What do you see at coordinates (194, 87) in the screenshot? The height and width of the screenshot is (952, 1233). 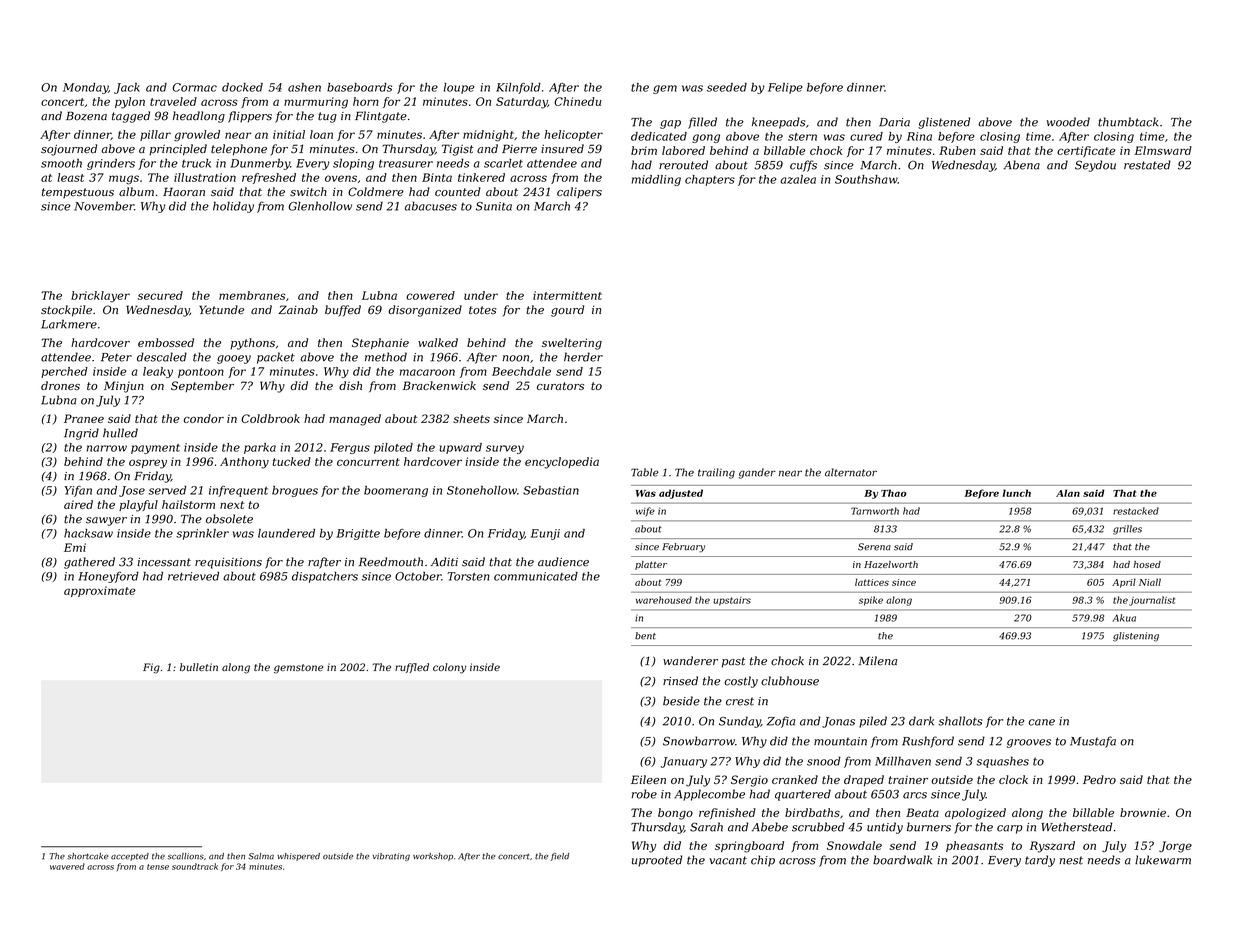 I see `Cormac` at bounding box center [194, 87].
